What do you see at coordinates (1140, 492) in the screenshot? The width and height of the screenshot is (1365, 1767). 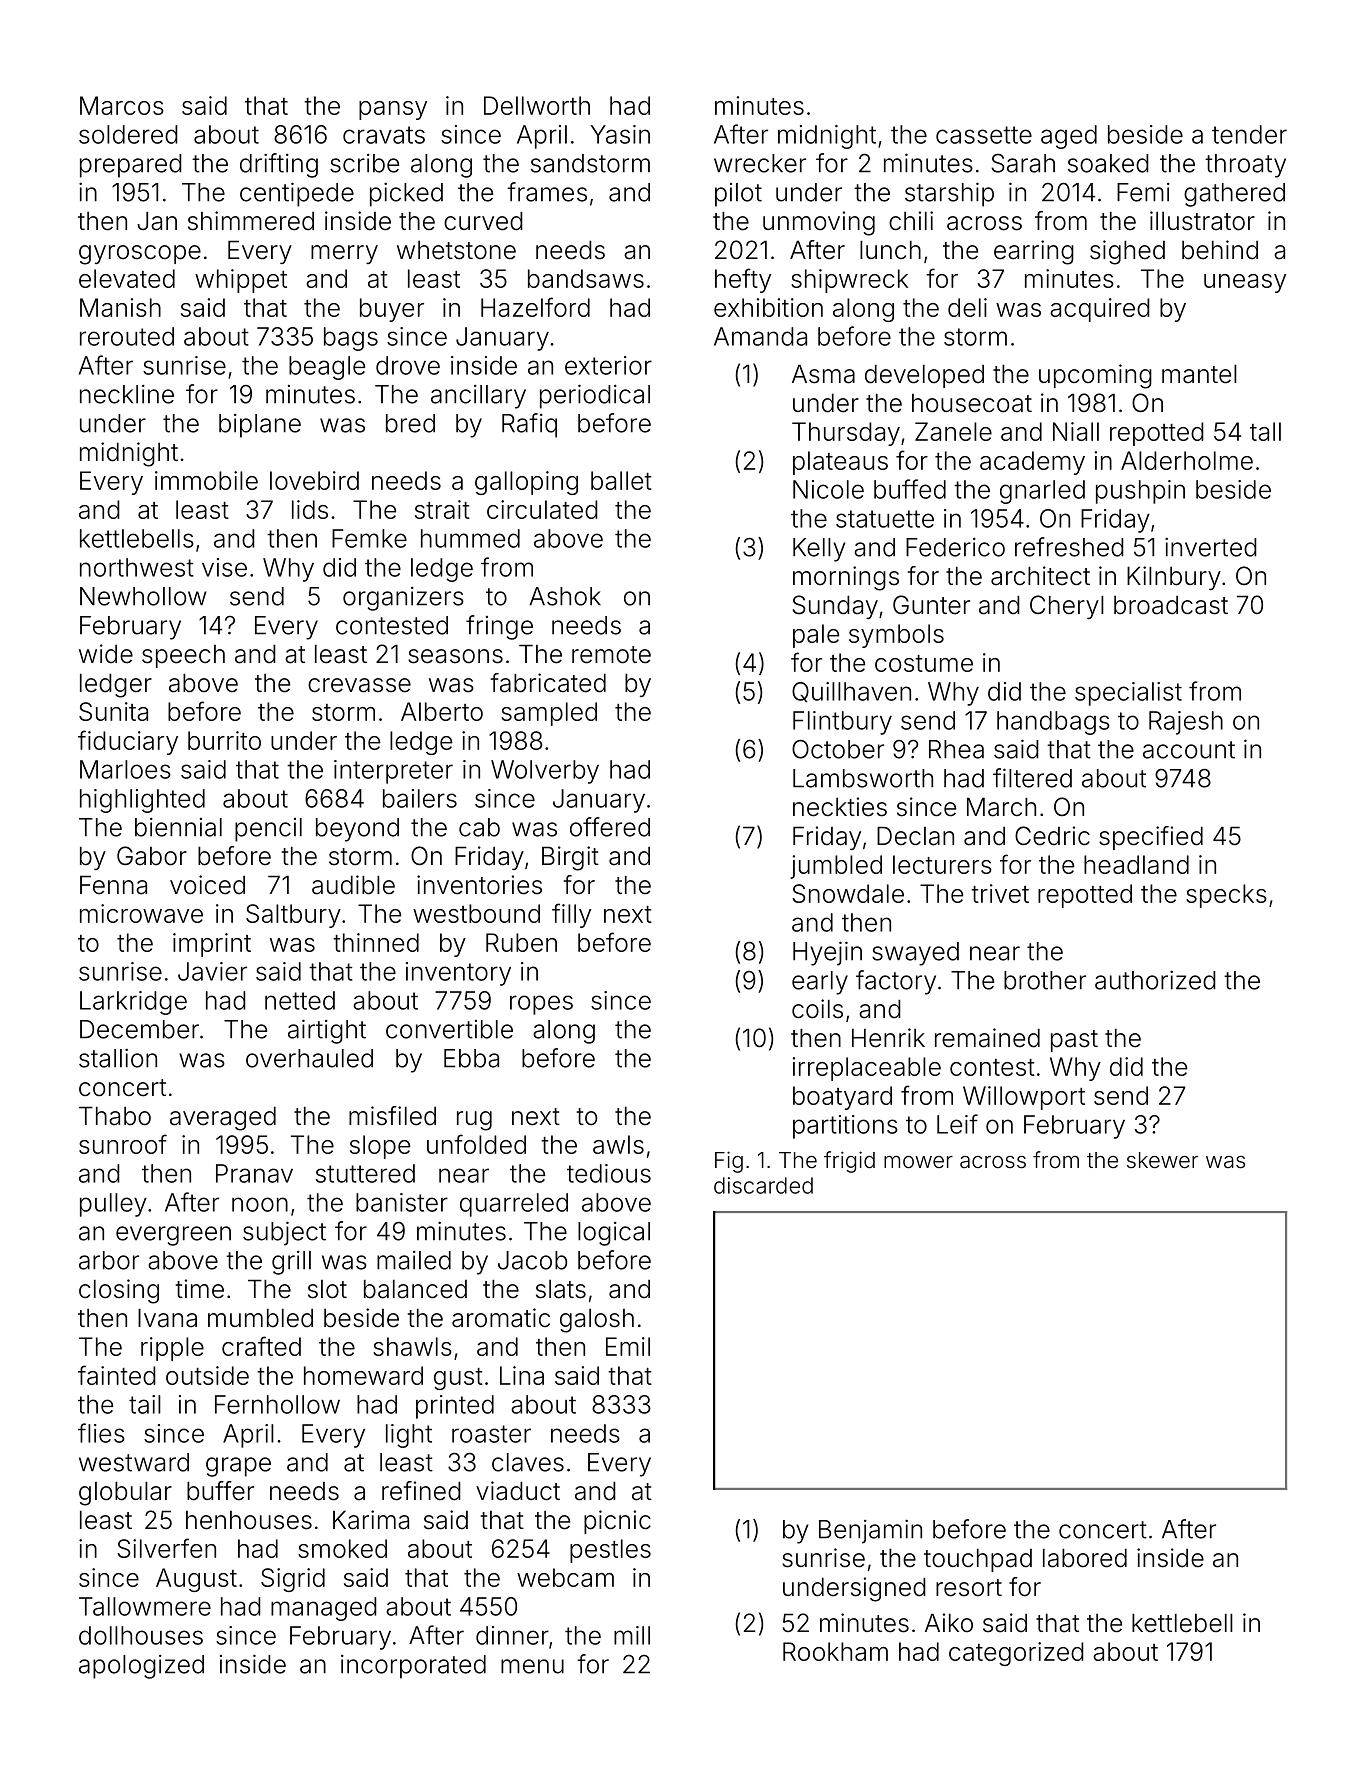 I see `pushpin` at bounding box center [1140, 492].
